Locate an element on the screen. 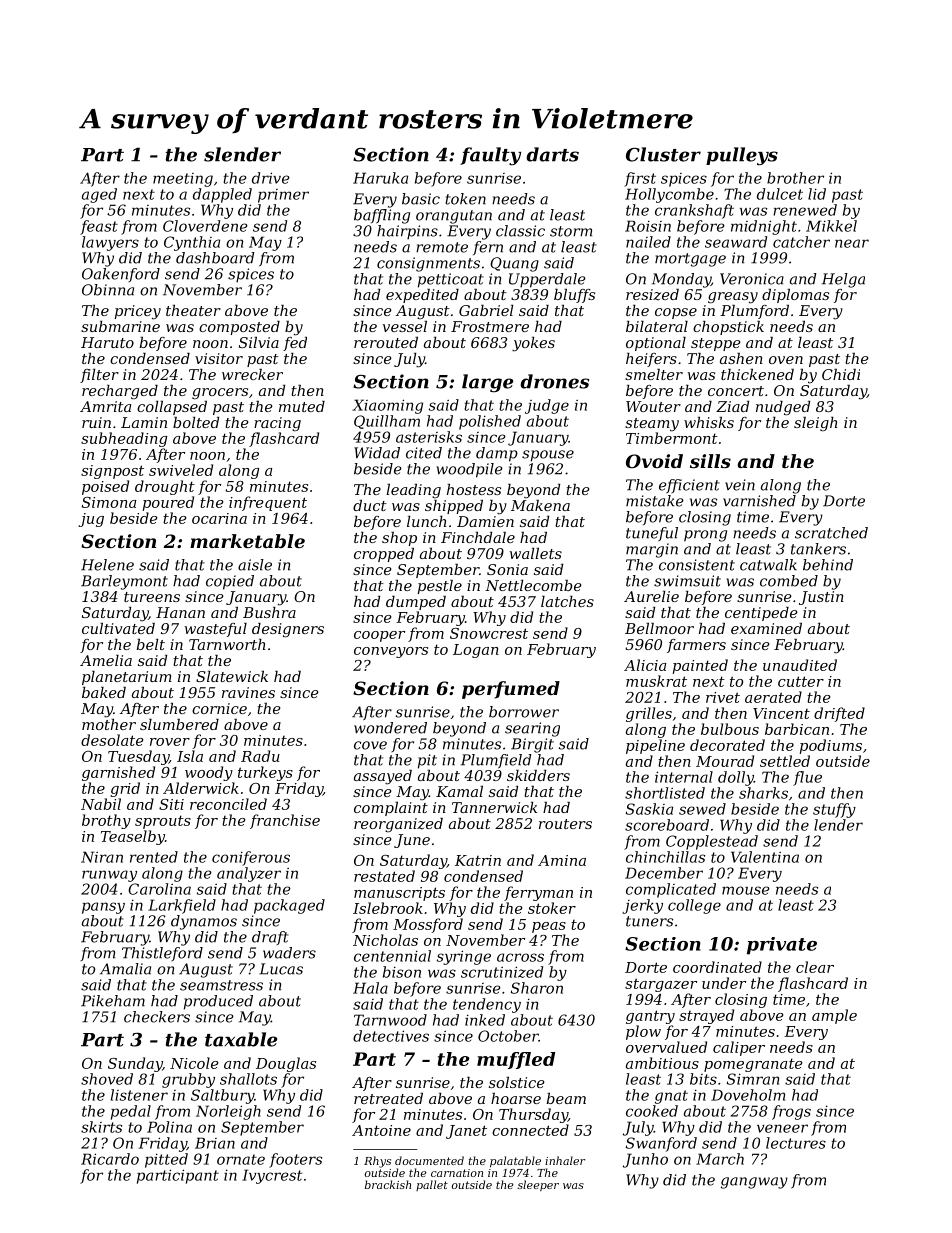 The width and height of the screenshot is (952, 1233). wondered is located at coordinates (390, 728).
